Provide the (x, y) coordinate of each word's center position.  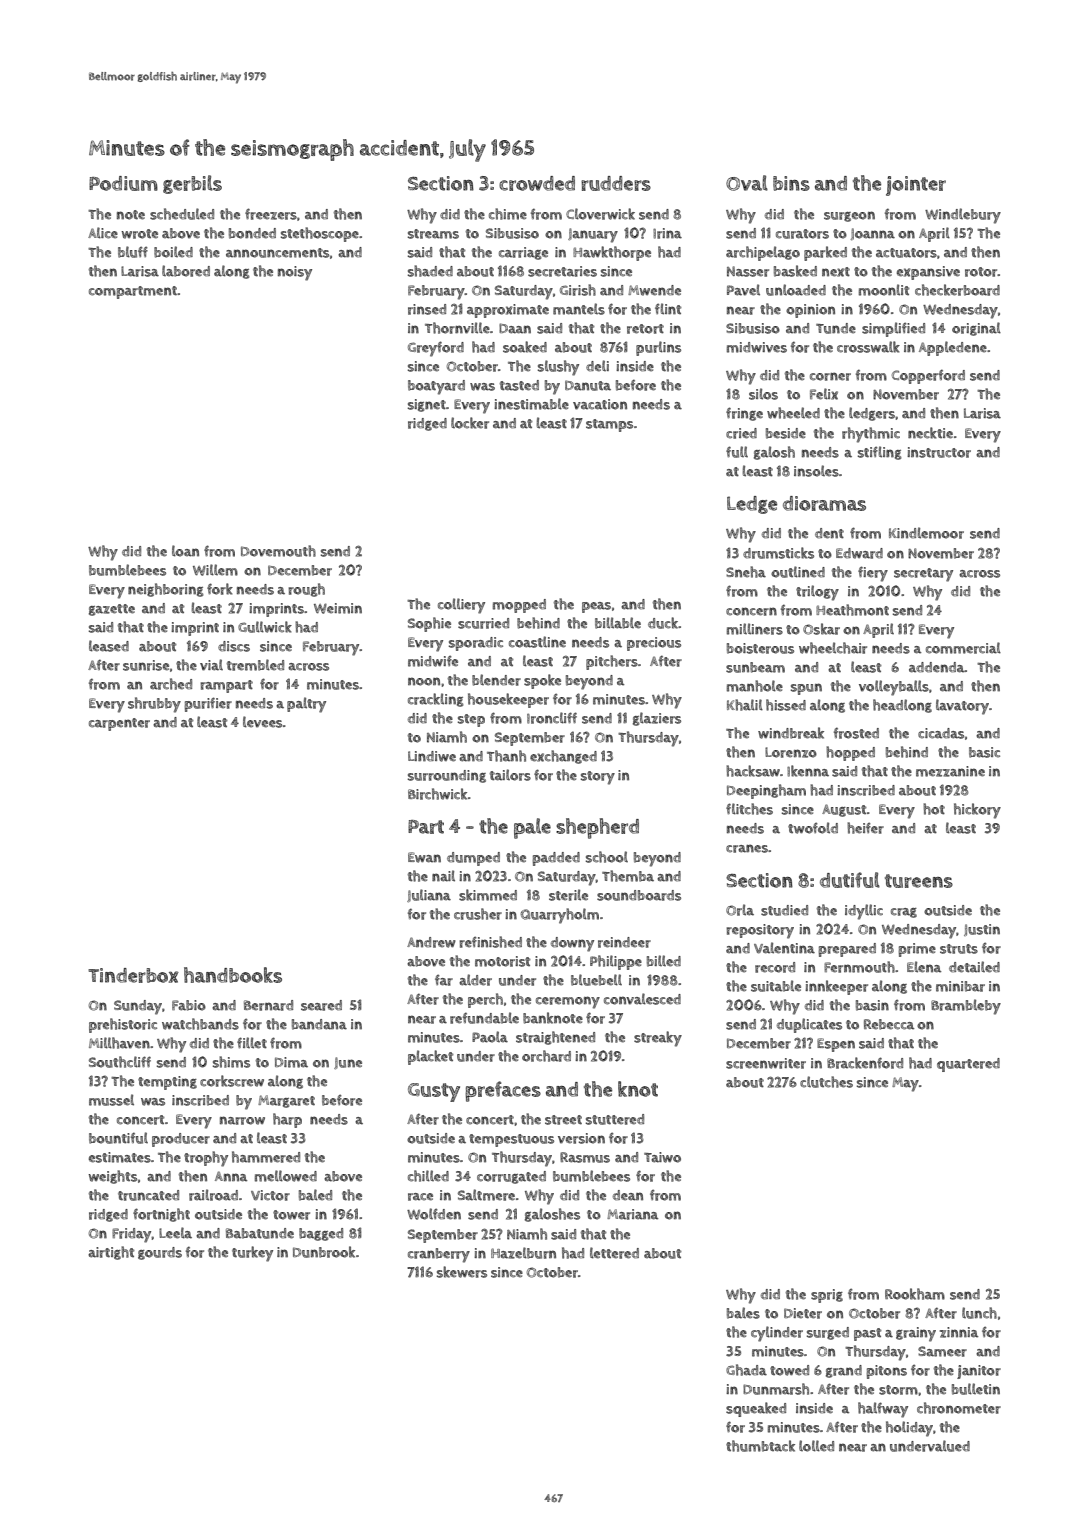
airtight (111, 1253)
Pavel (743, 290)
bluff (133, 252)
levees (263, 722)
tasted (519, 385)
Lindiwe (432, 756)
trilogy (817, 593)
